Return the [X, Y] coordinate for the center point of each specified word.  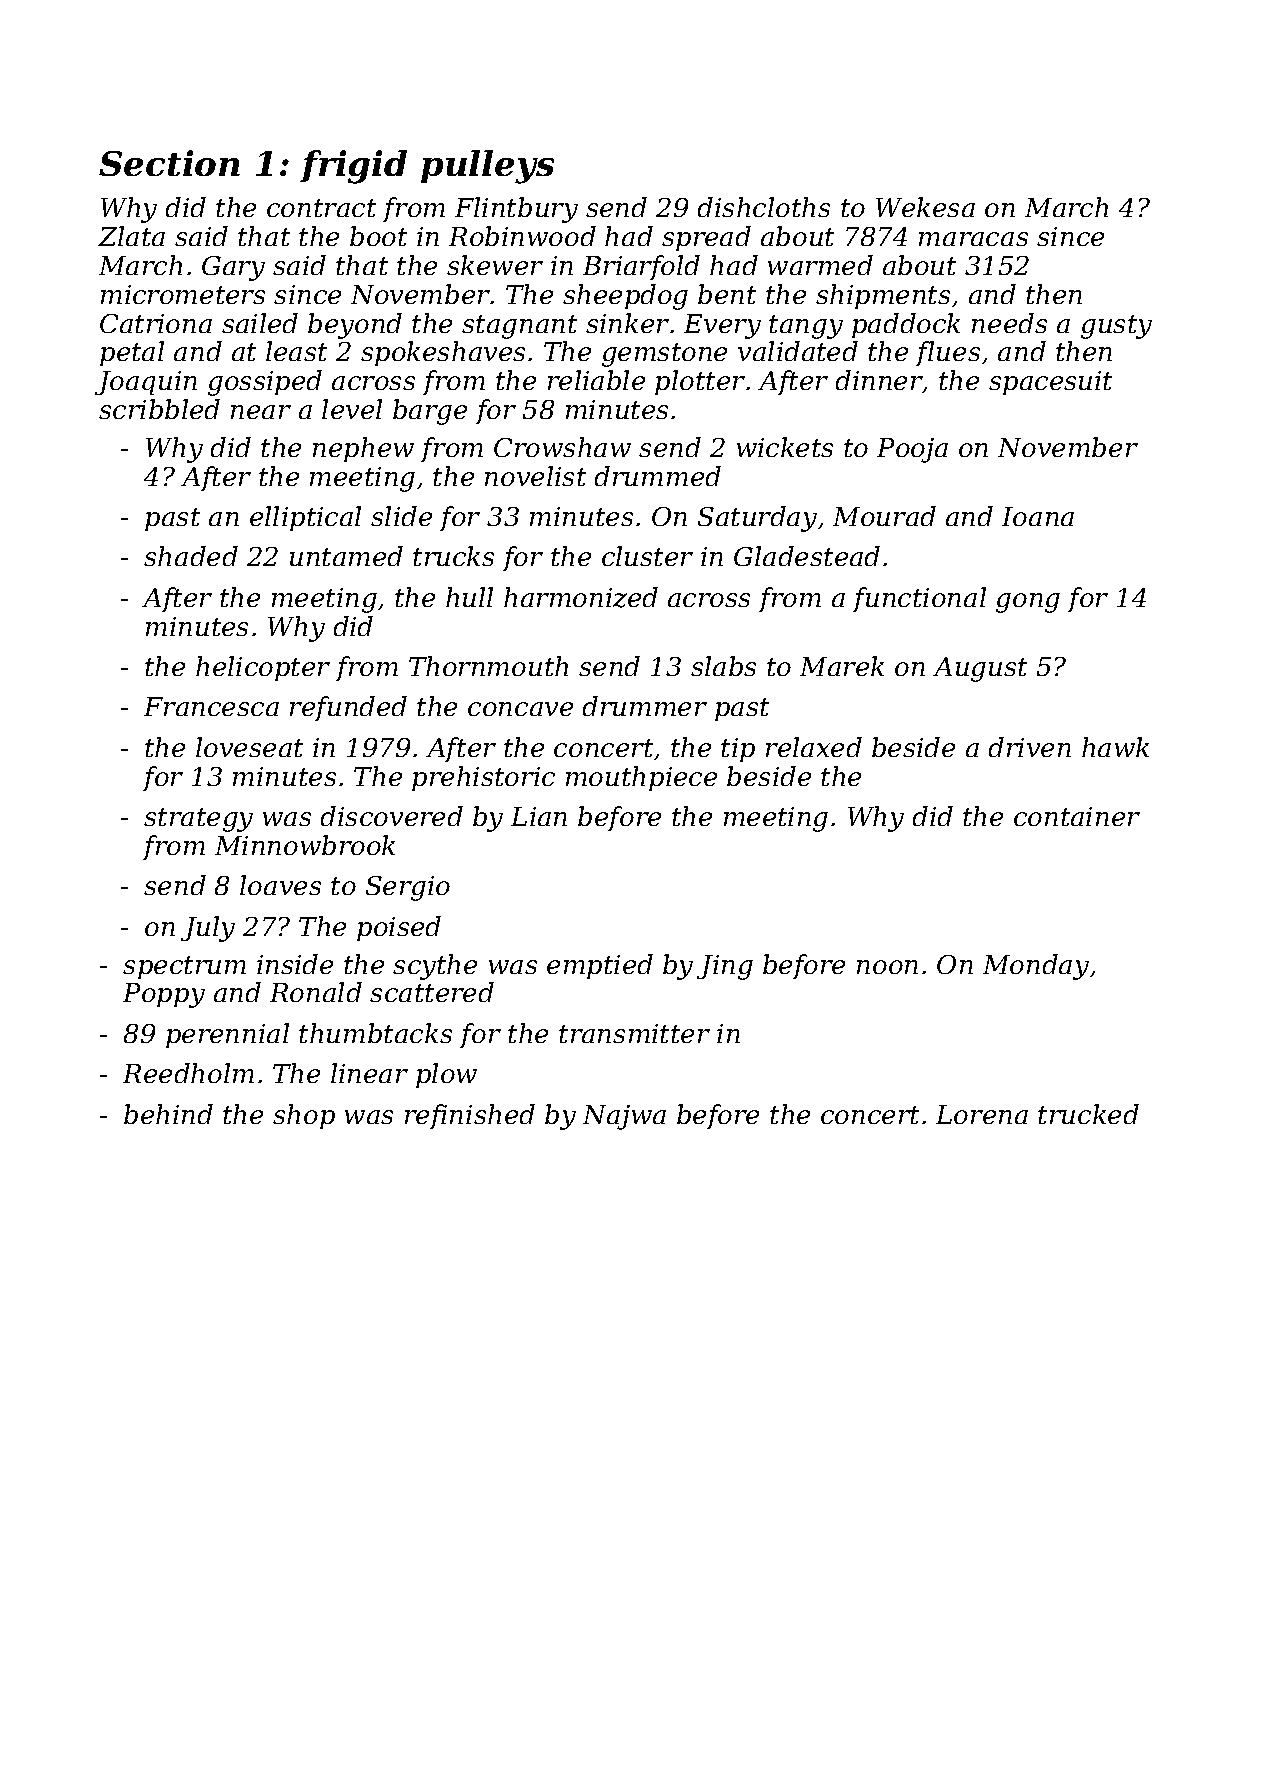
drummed [658, 476]
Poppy [164, 995]
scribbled [159, 409]
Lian [539, 816]
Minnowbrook [305, 845]
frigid [353, 167]
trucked [1088, 1114]
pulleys [487, 167]
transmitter [634, 1033]
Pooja [912, 450]
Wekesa [925, 207]
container [1077, 816]
